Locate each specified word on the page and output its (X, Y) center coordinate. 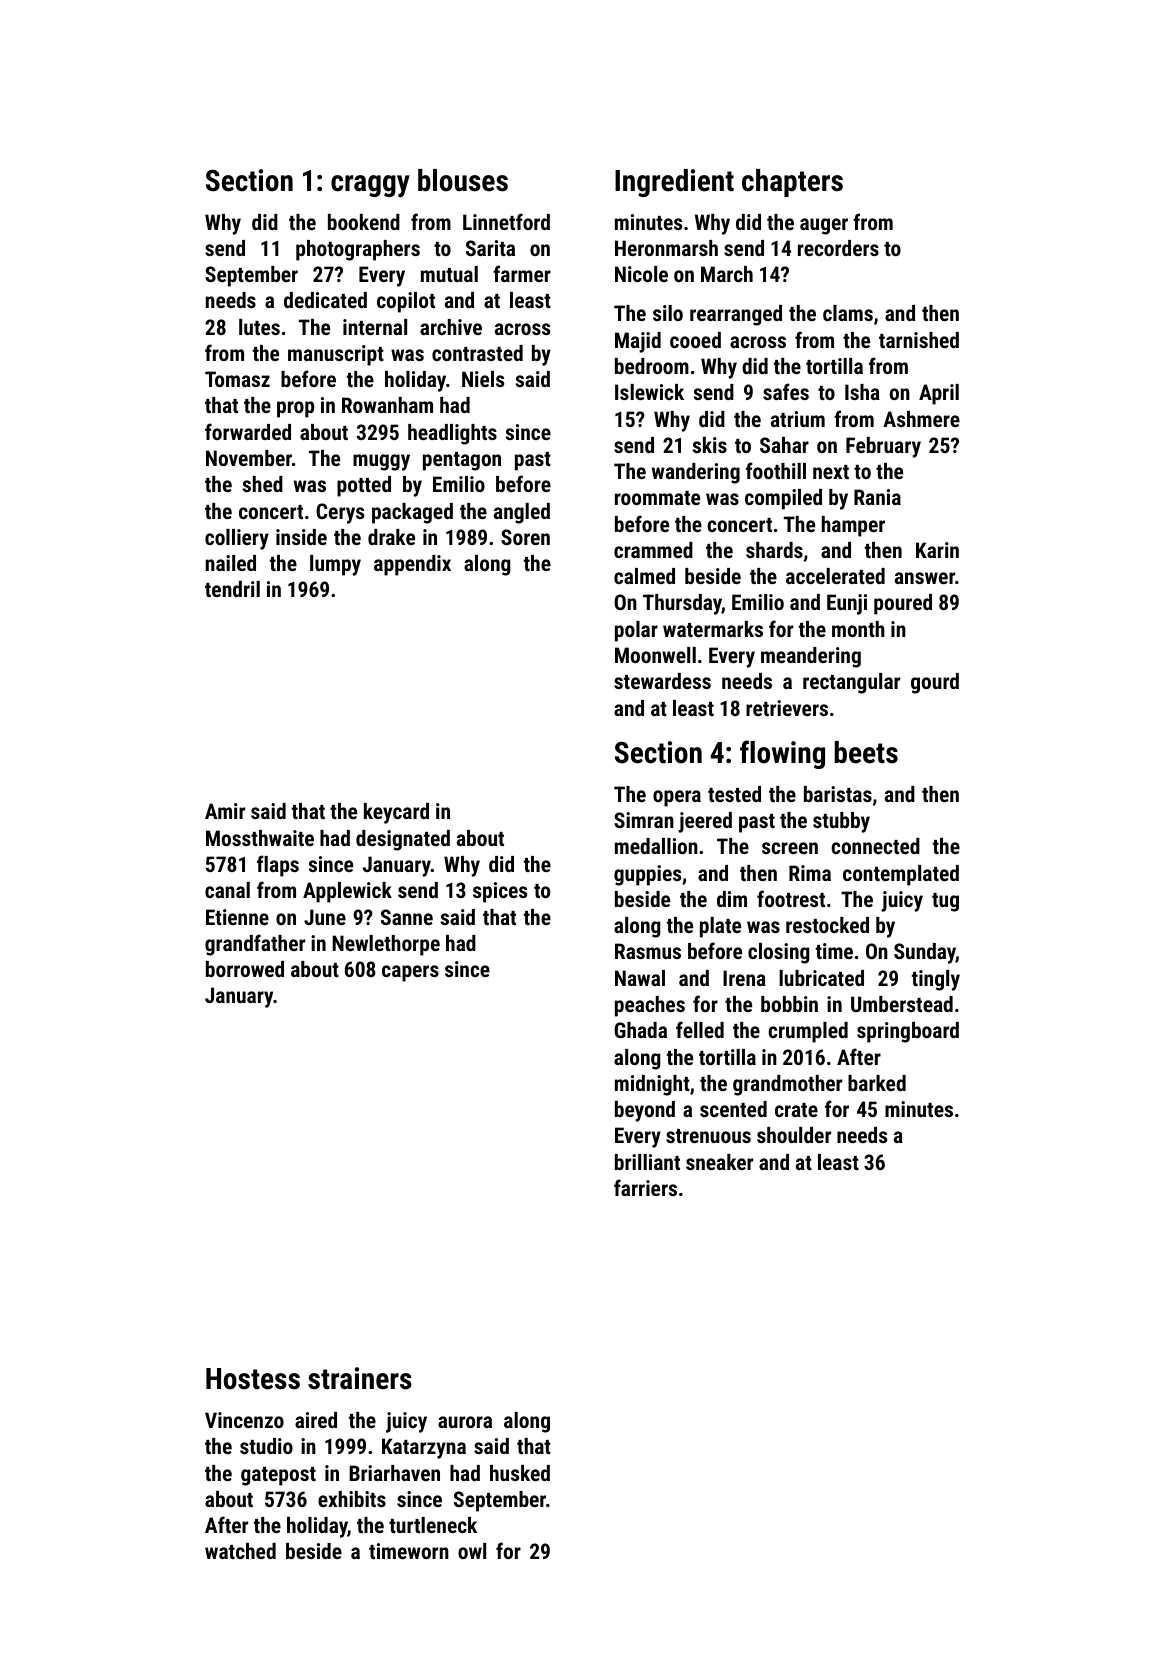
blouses (463, 180)
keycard (396, 813)
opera (677, 798)
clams (848, 313)
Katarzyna (424, 1448)
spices (500, 892)
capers (410, 973)
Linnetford (506, 221)
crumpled (808, 1032)
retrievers (787, 708)
